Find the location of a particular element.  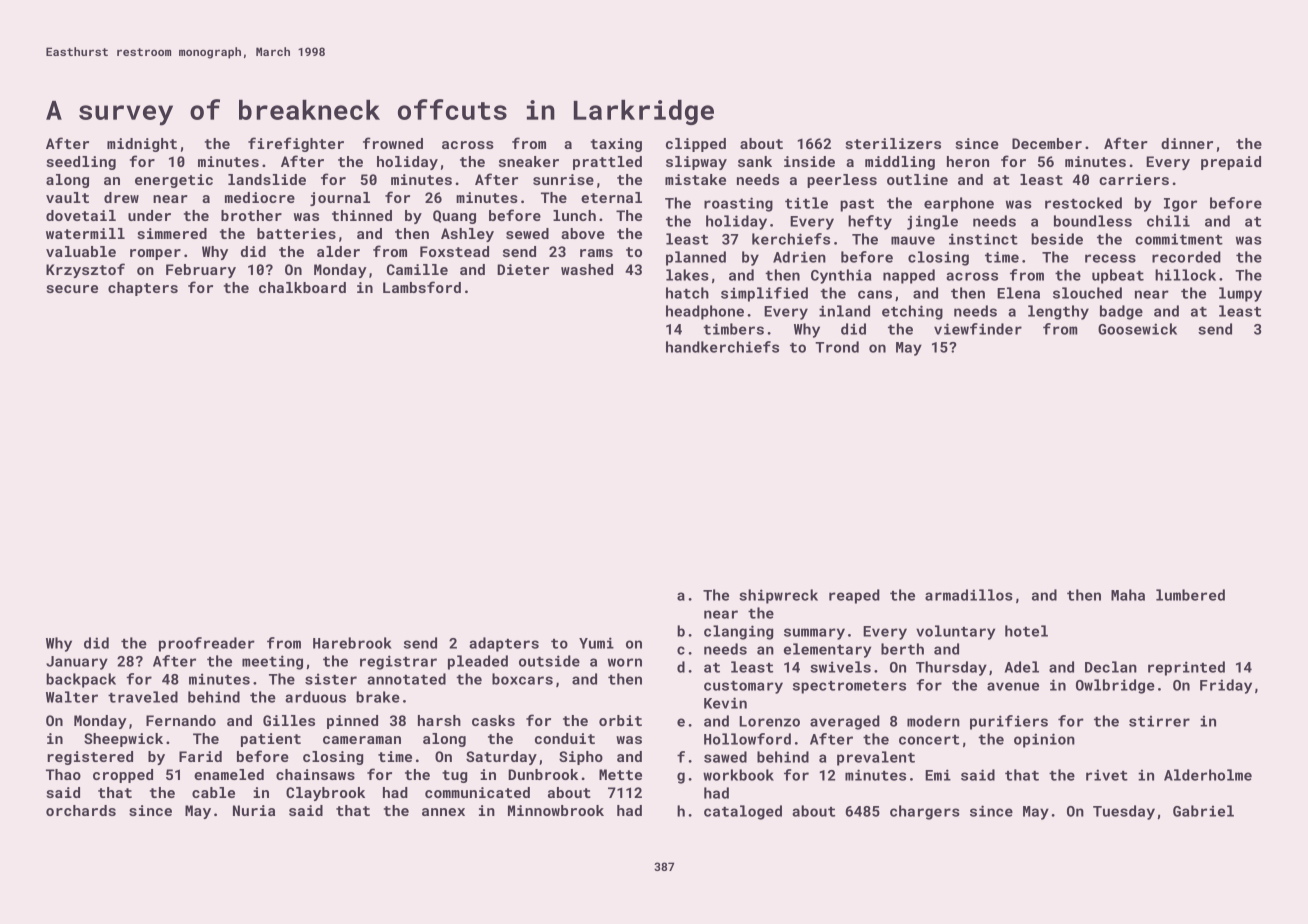

beside is located at coordinates (1057, 239).
